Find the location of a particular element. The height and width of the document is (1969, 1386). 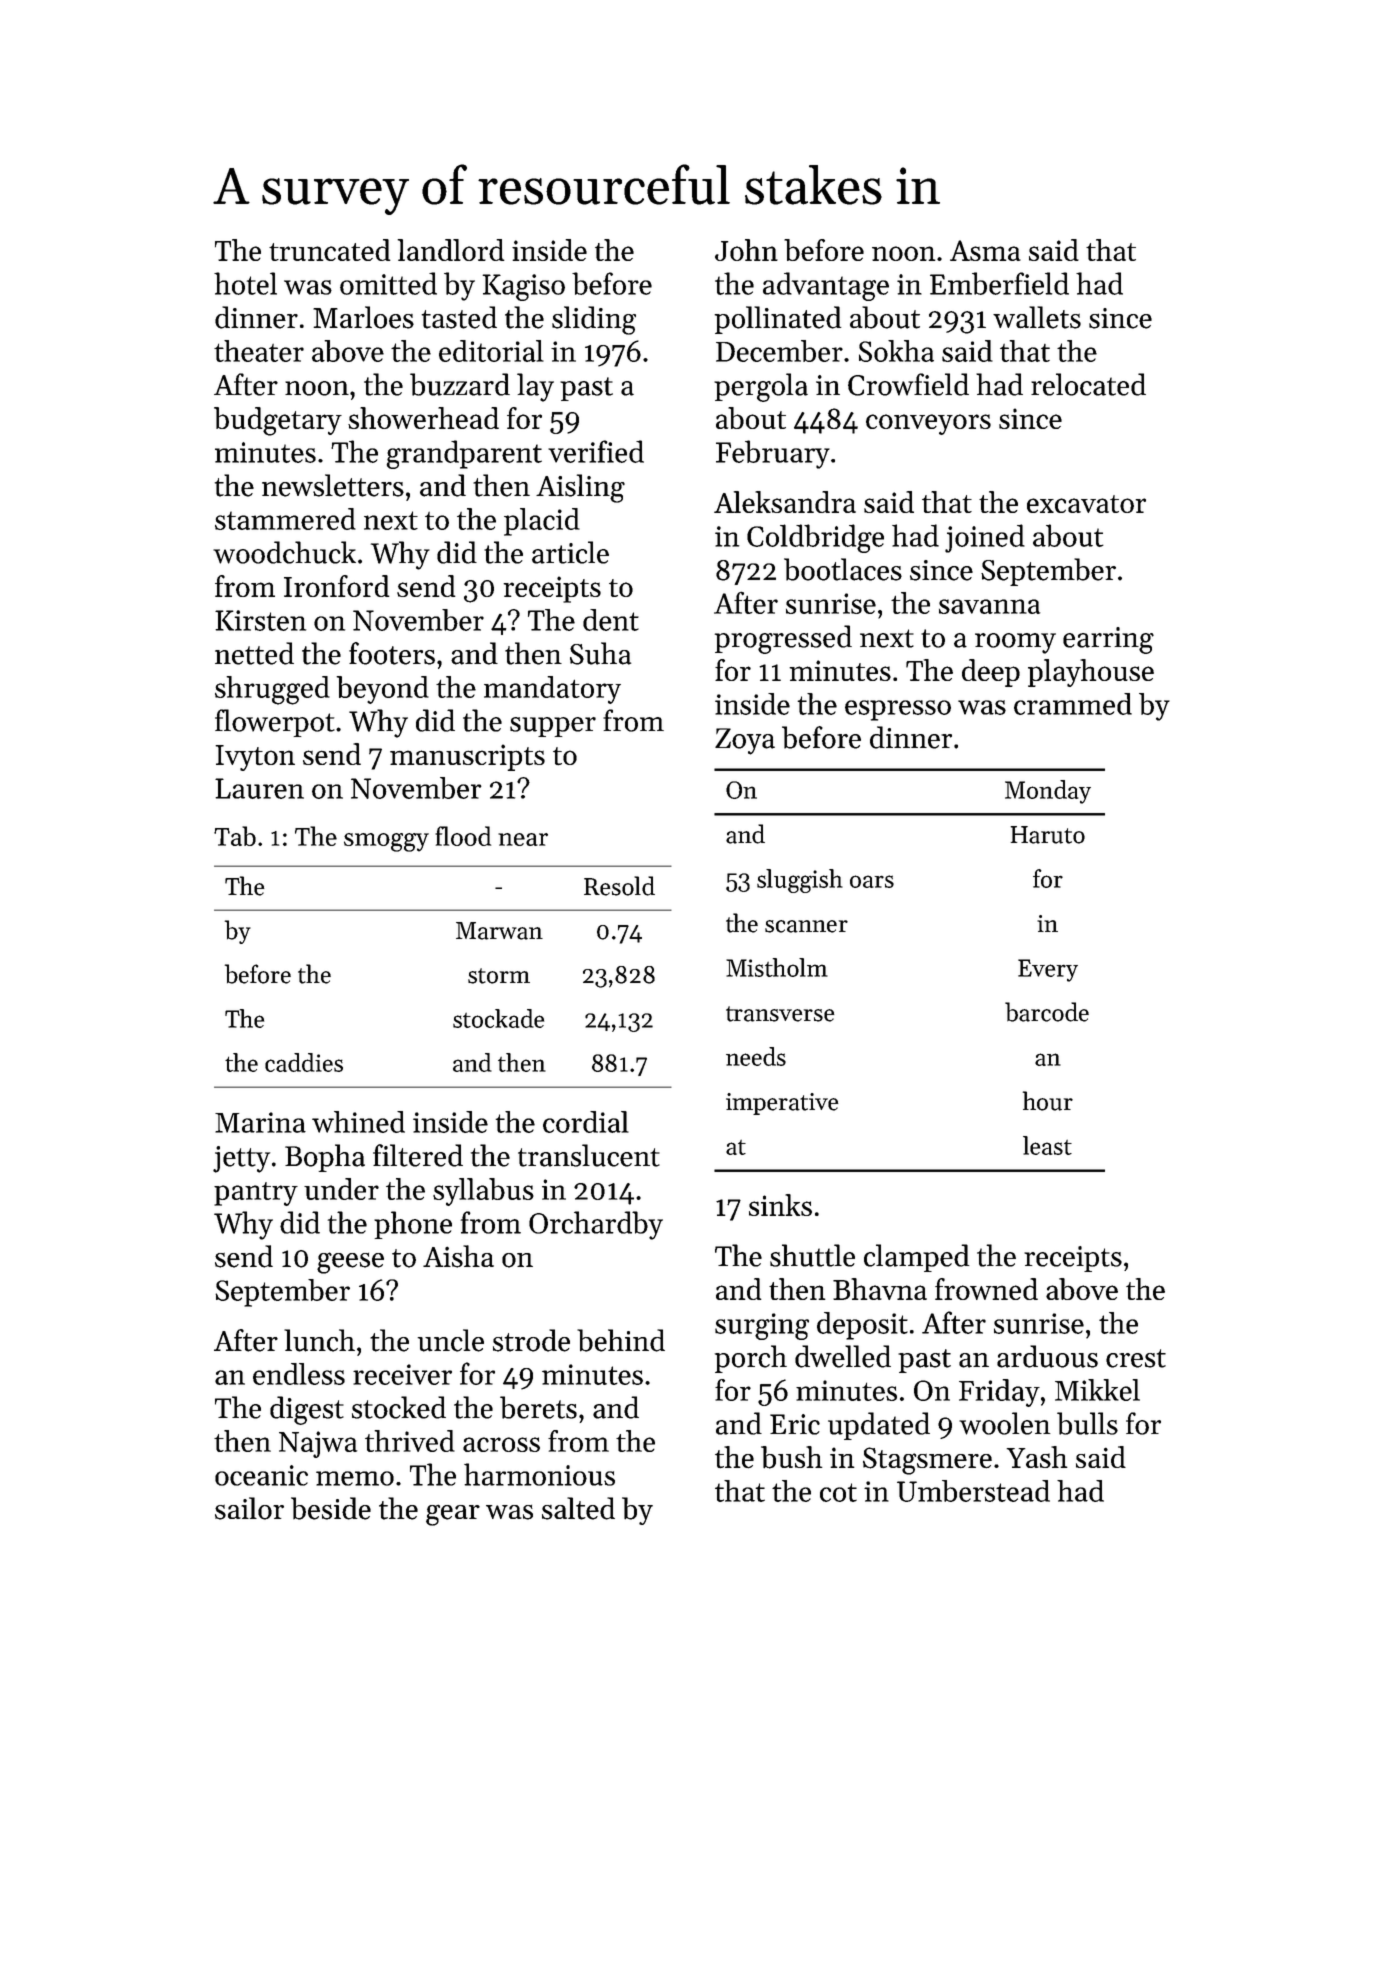

crest is located at coordinates (1136, 1358).
